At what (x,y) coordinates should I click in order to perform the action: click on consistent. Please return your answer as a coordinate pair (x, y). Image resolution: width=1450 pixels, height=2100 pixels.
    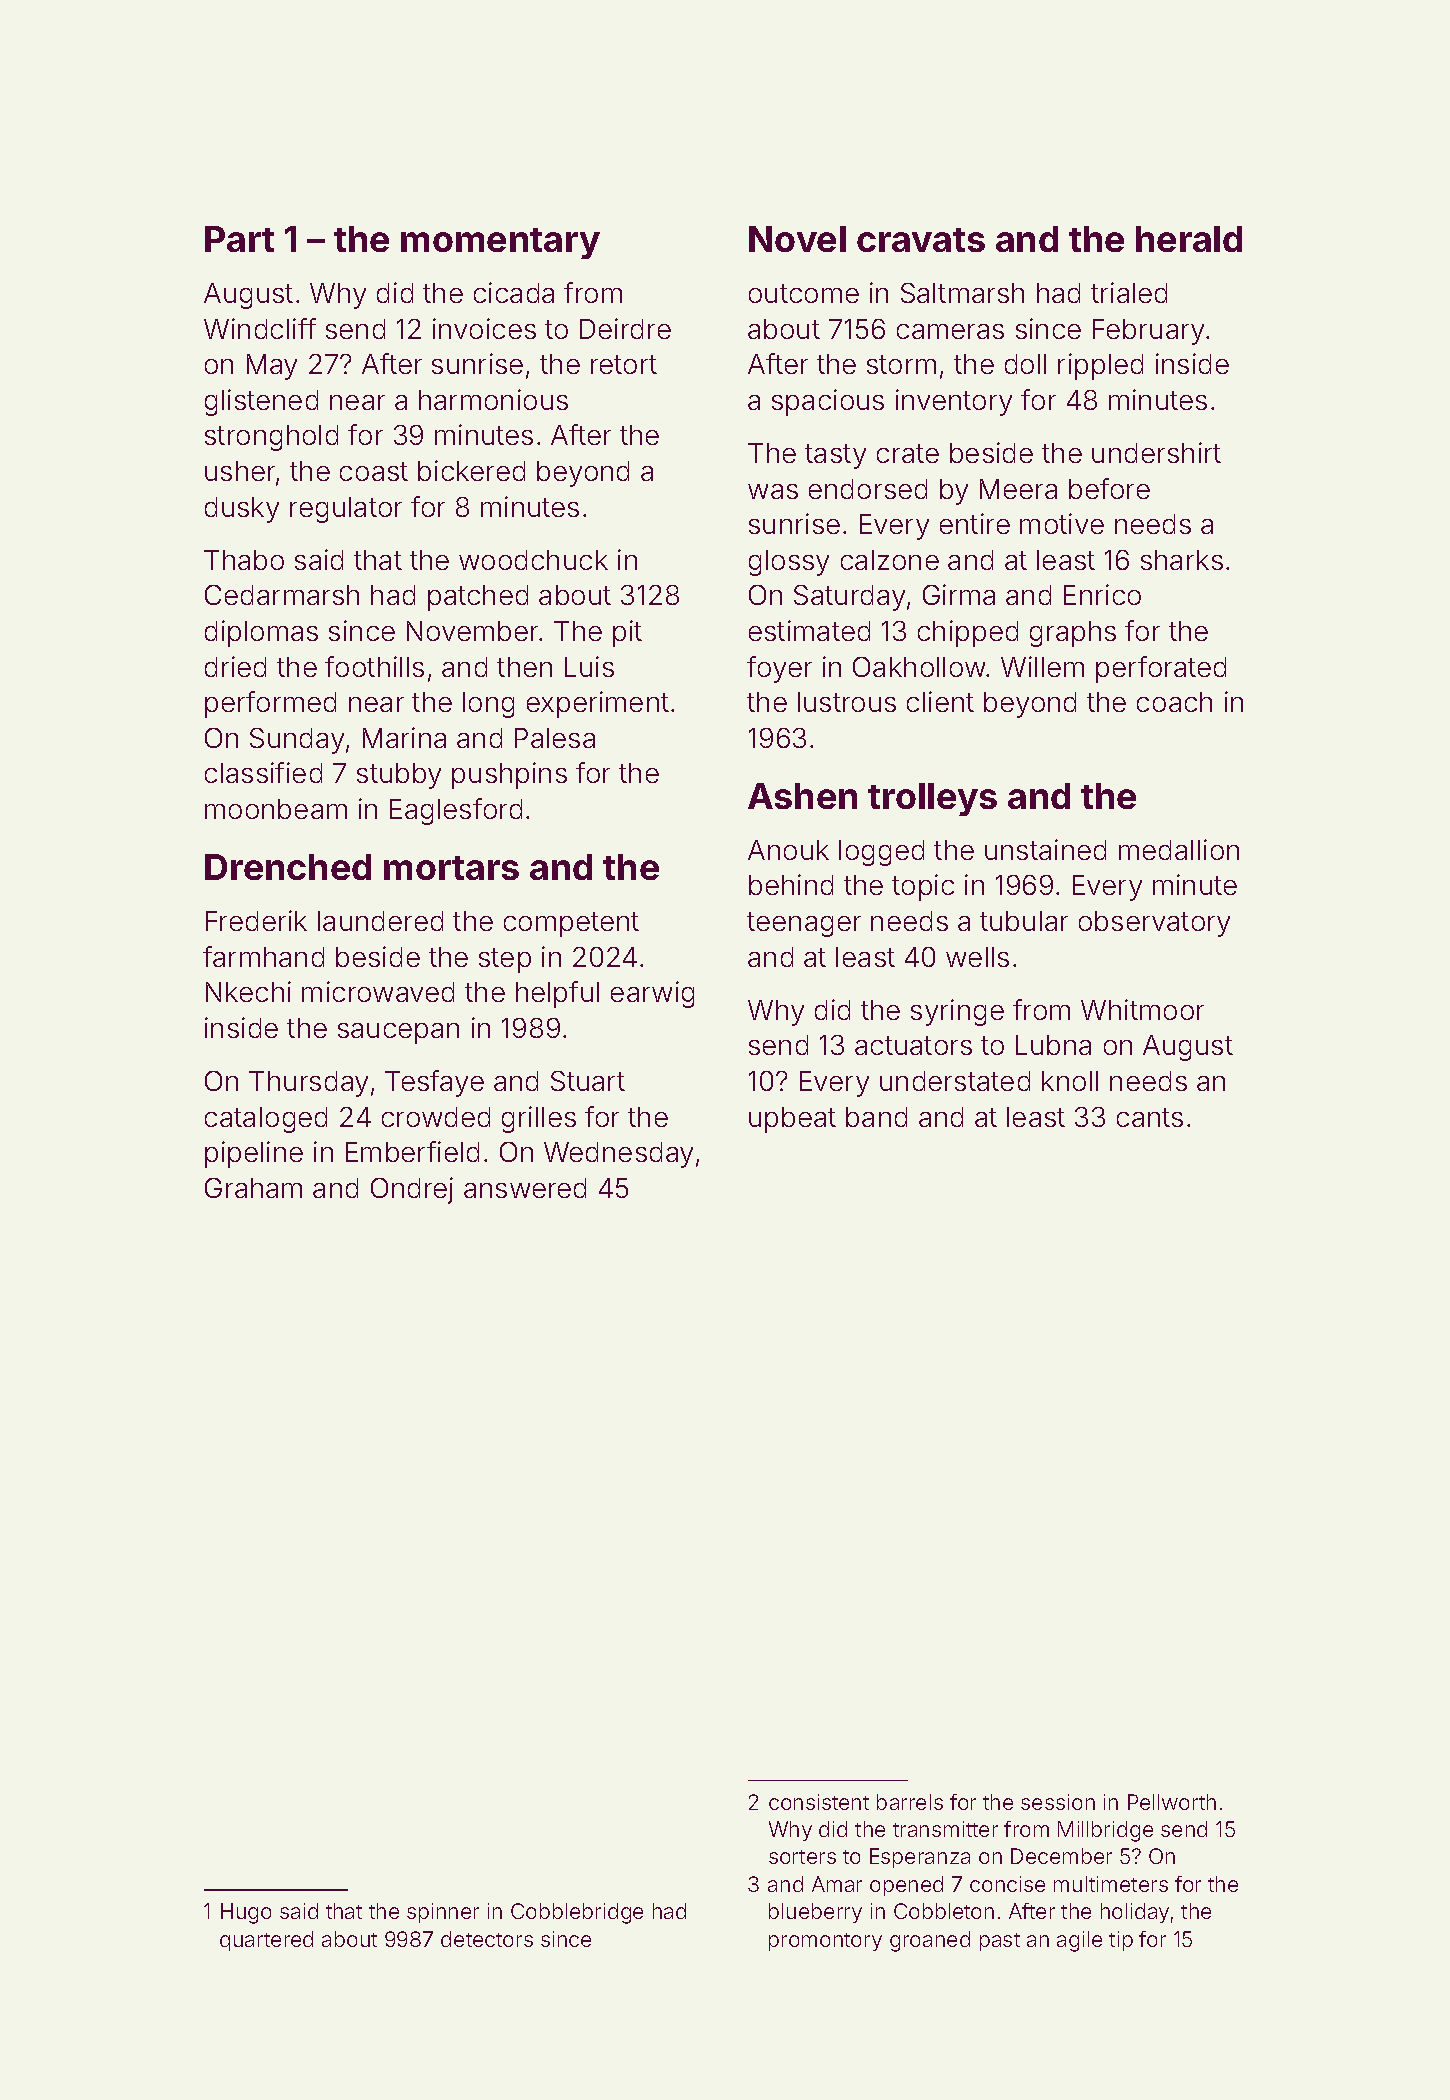
    Looking at the image, I should click on (819, 1802).
